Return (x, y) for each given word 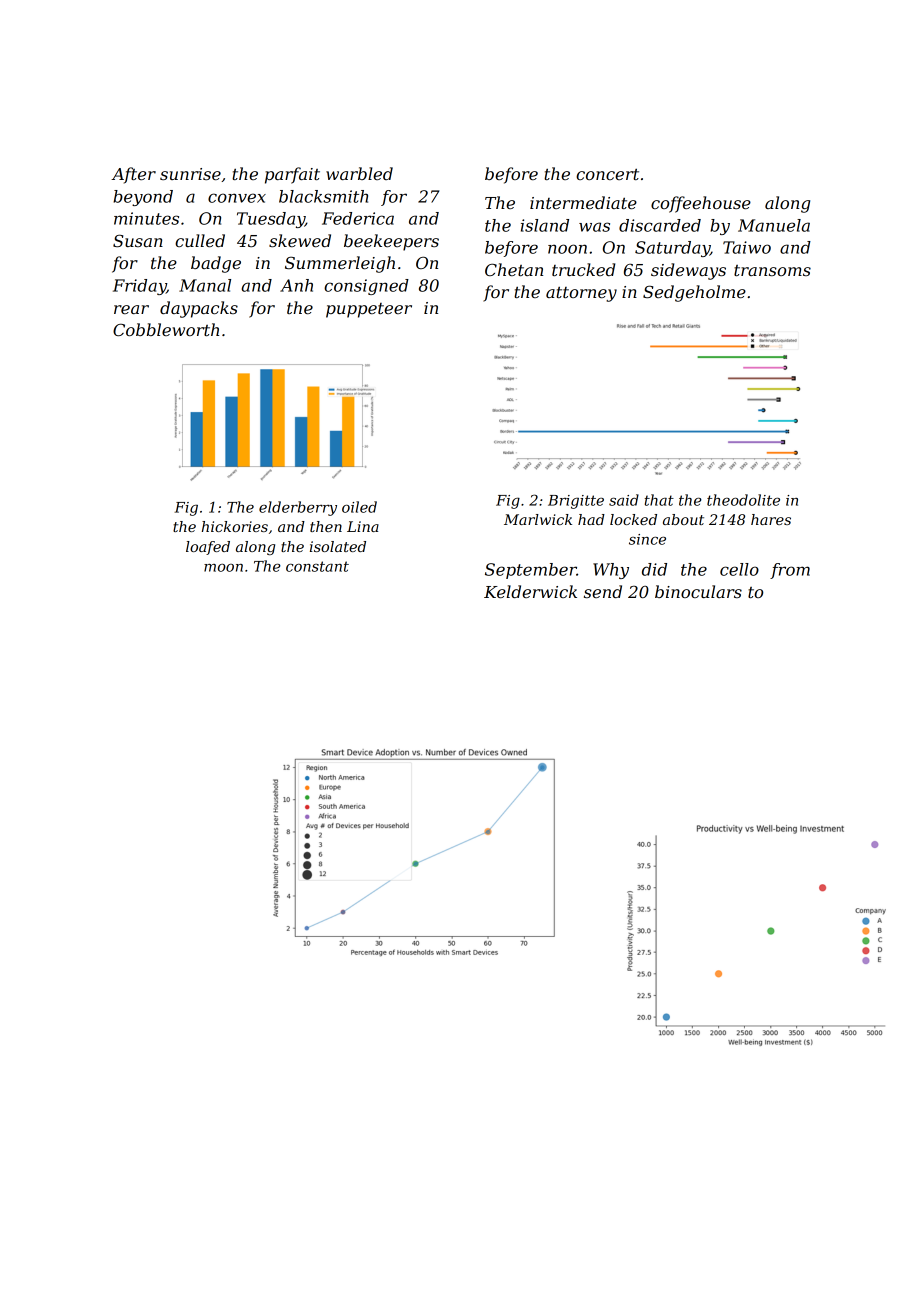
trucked (583, 269)
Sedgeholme (694, 293)
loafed (208, 548)
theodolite (743, 500)
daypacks (199, 309)
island (545, 225)
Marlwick (538, 519)
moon (223, 568)
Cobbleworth (166, 329)
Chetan (514, 269)
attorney (581, 294)
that (659, 500)
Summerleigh (340, 264)
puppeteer (369, 310)
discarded (660, 225)
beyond (143, 198)
